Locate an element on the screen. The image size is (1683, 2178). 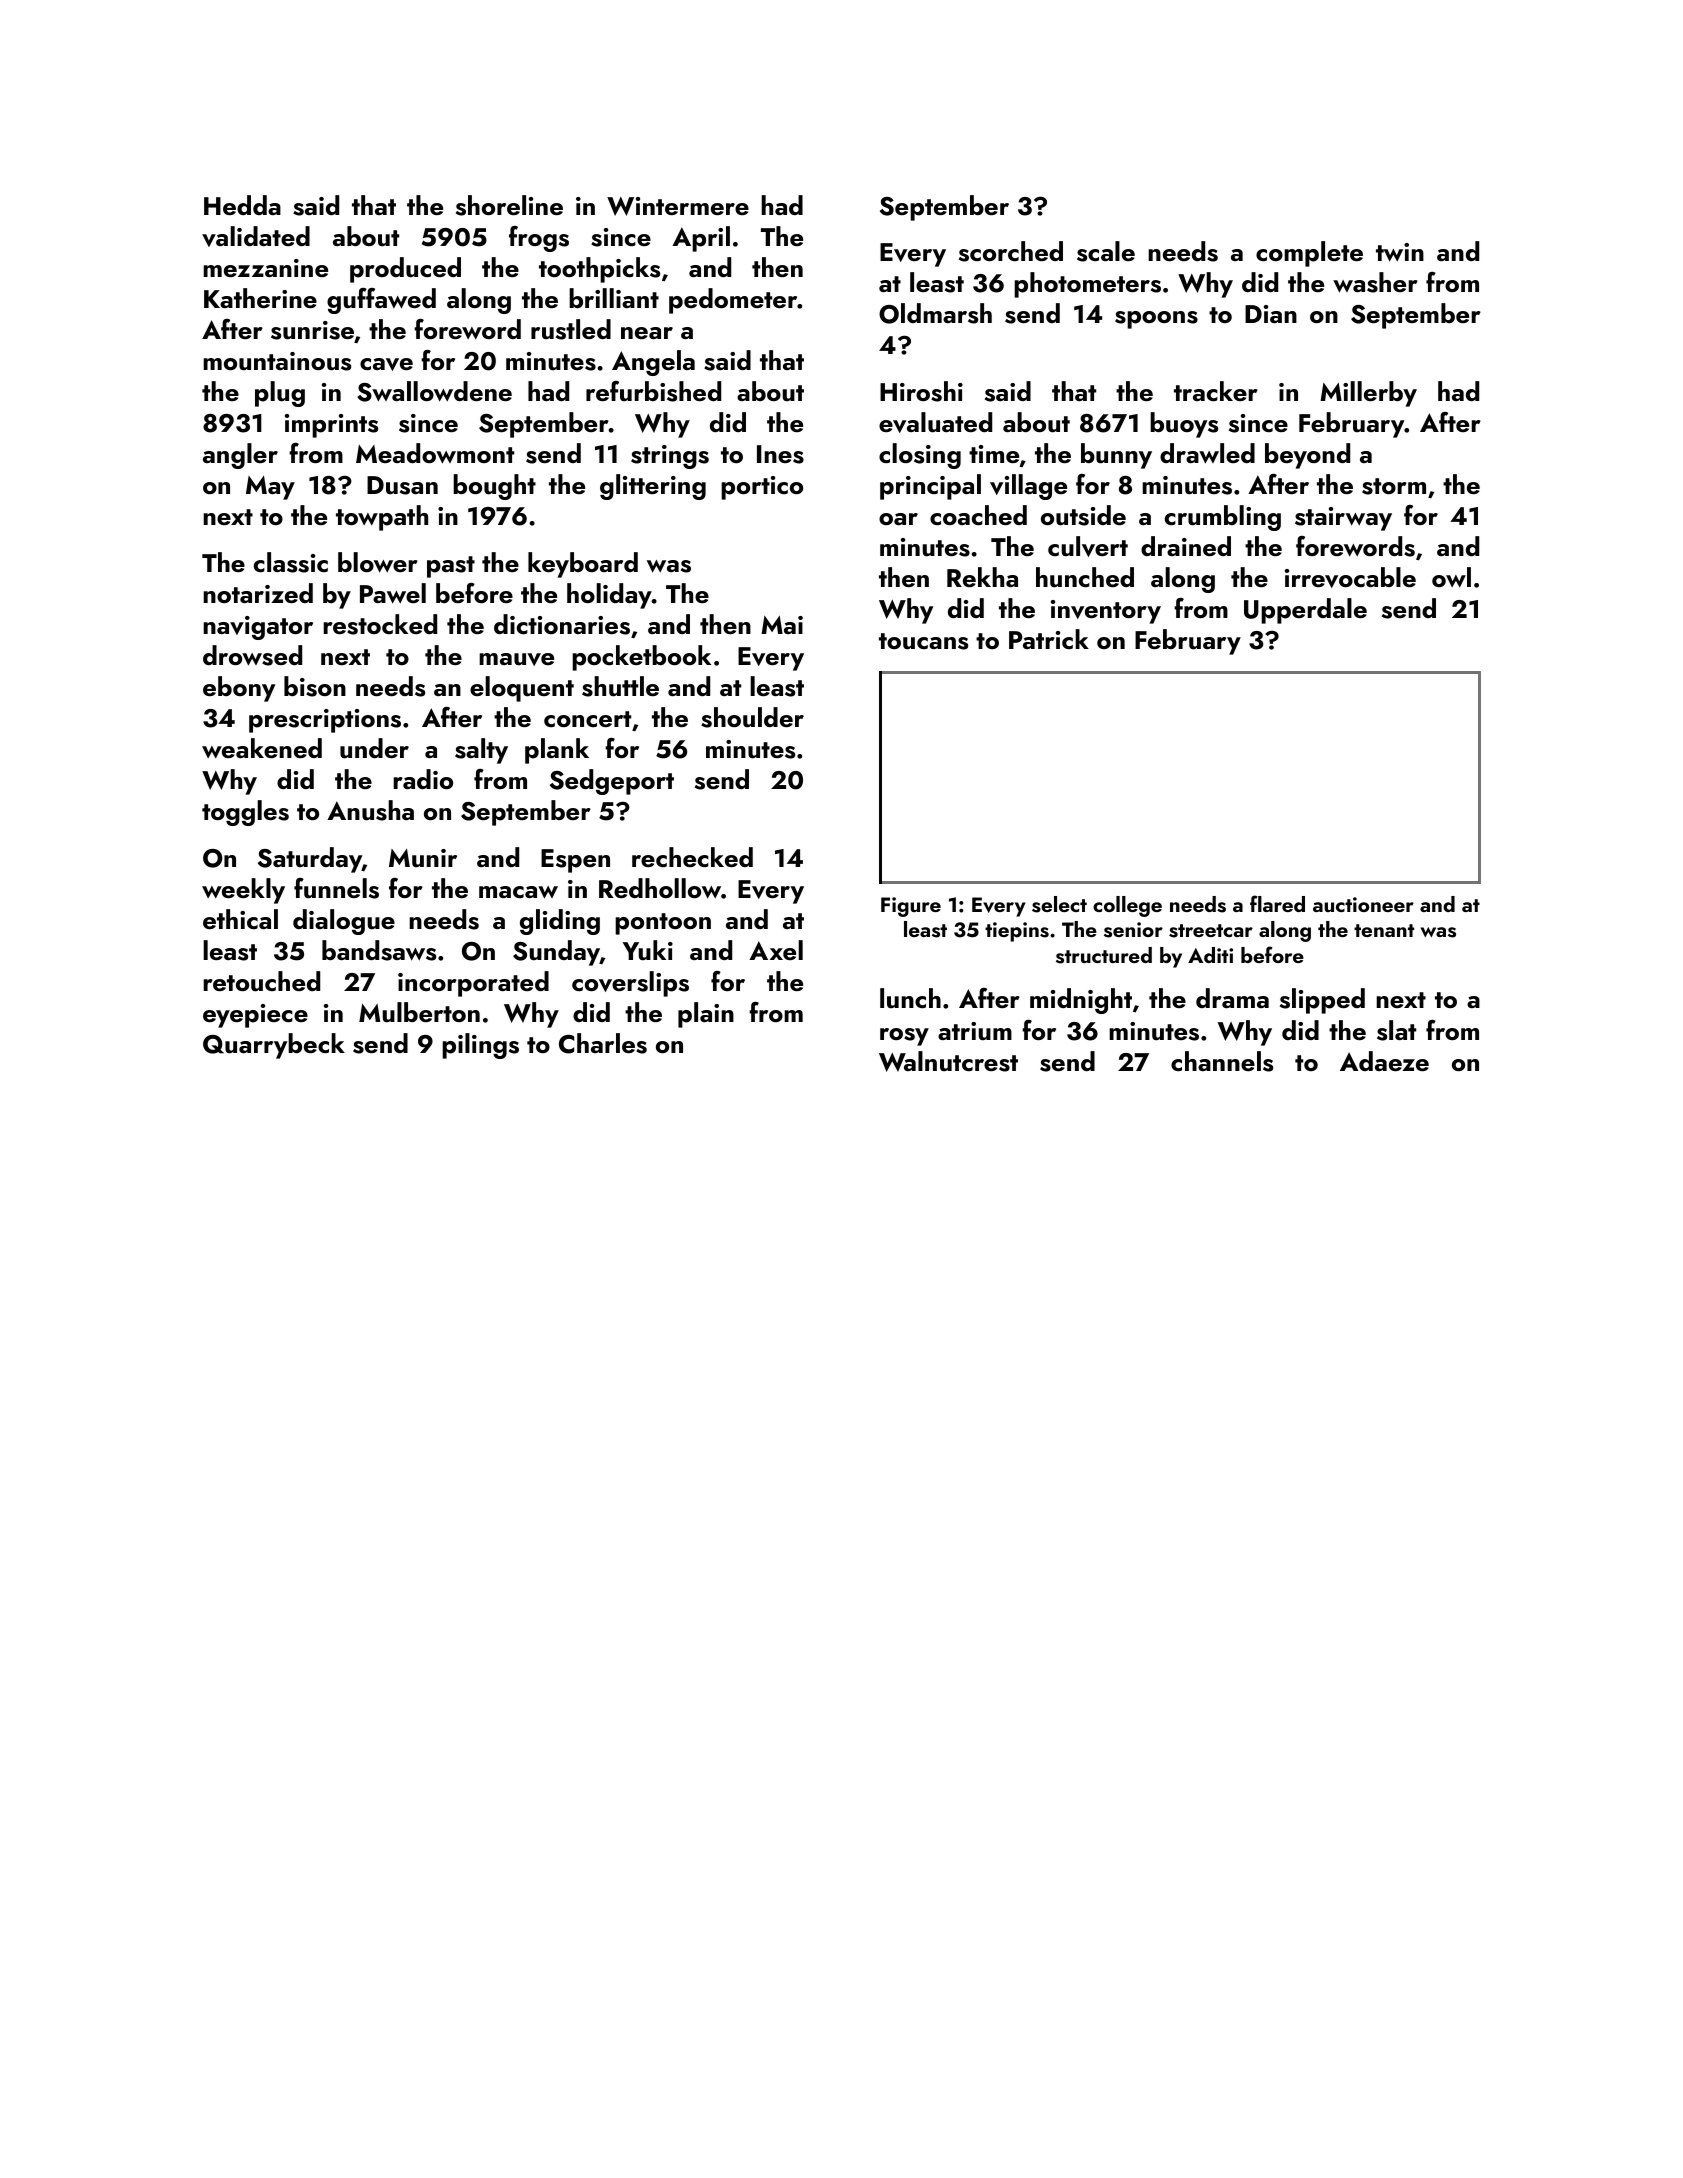
Oldmarsh is located at coordinates (935, 313).
